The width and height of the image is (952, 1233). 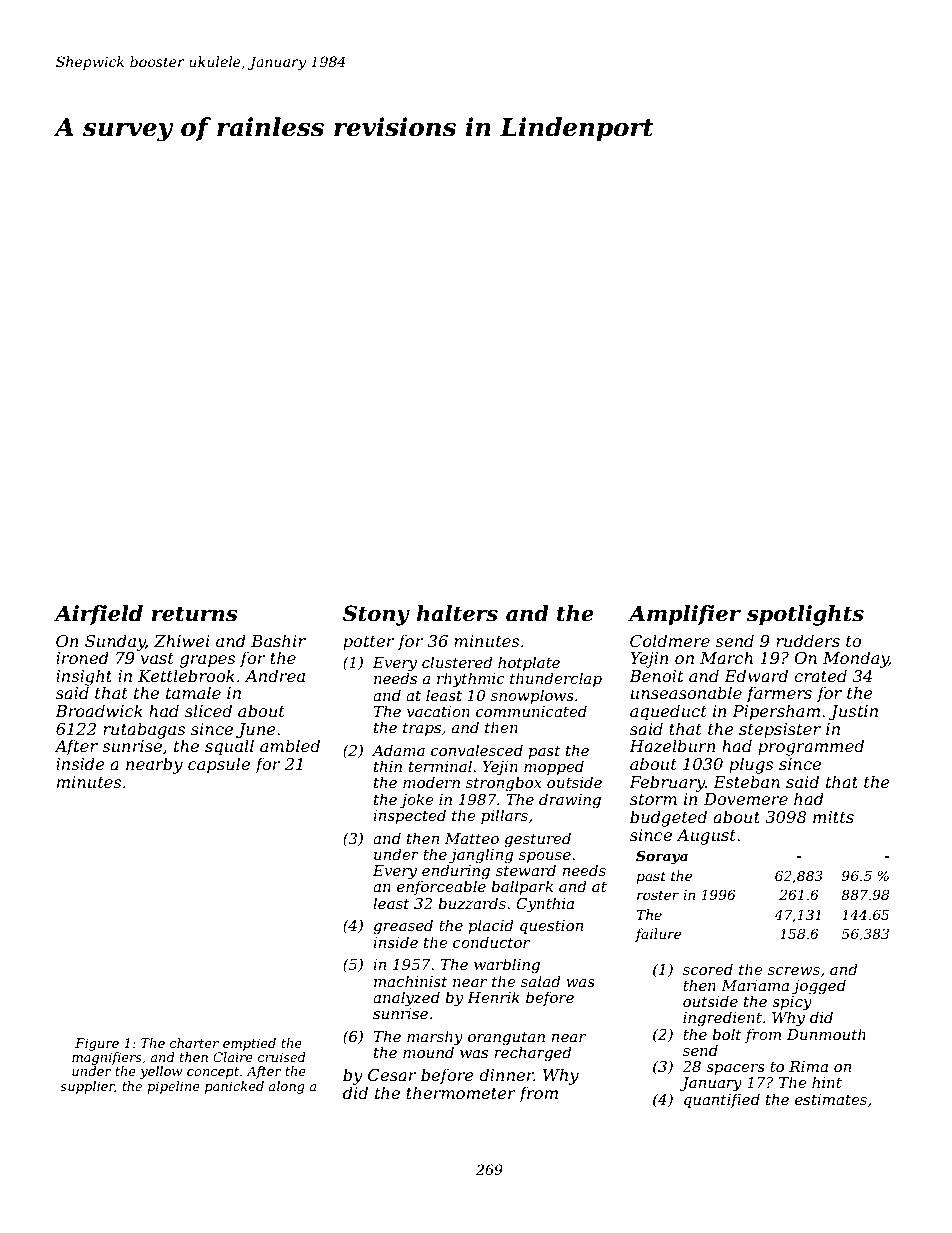 I want to click on mitts, so click(x=833, y=817).
